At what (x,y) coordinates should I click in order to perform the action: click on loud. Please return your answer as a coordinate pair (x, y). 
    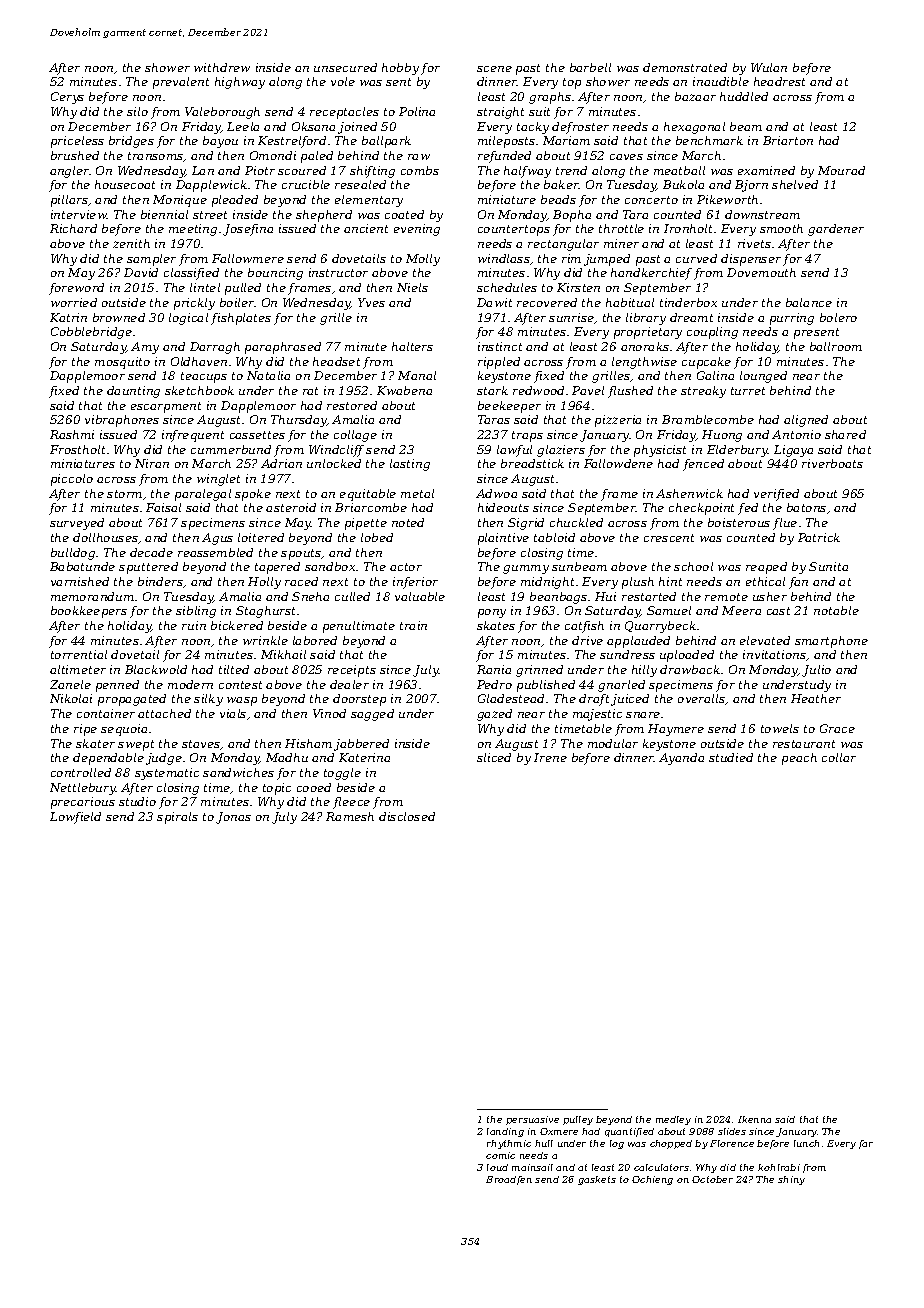
    Looking at the image, I should click on (497, 1167).
